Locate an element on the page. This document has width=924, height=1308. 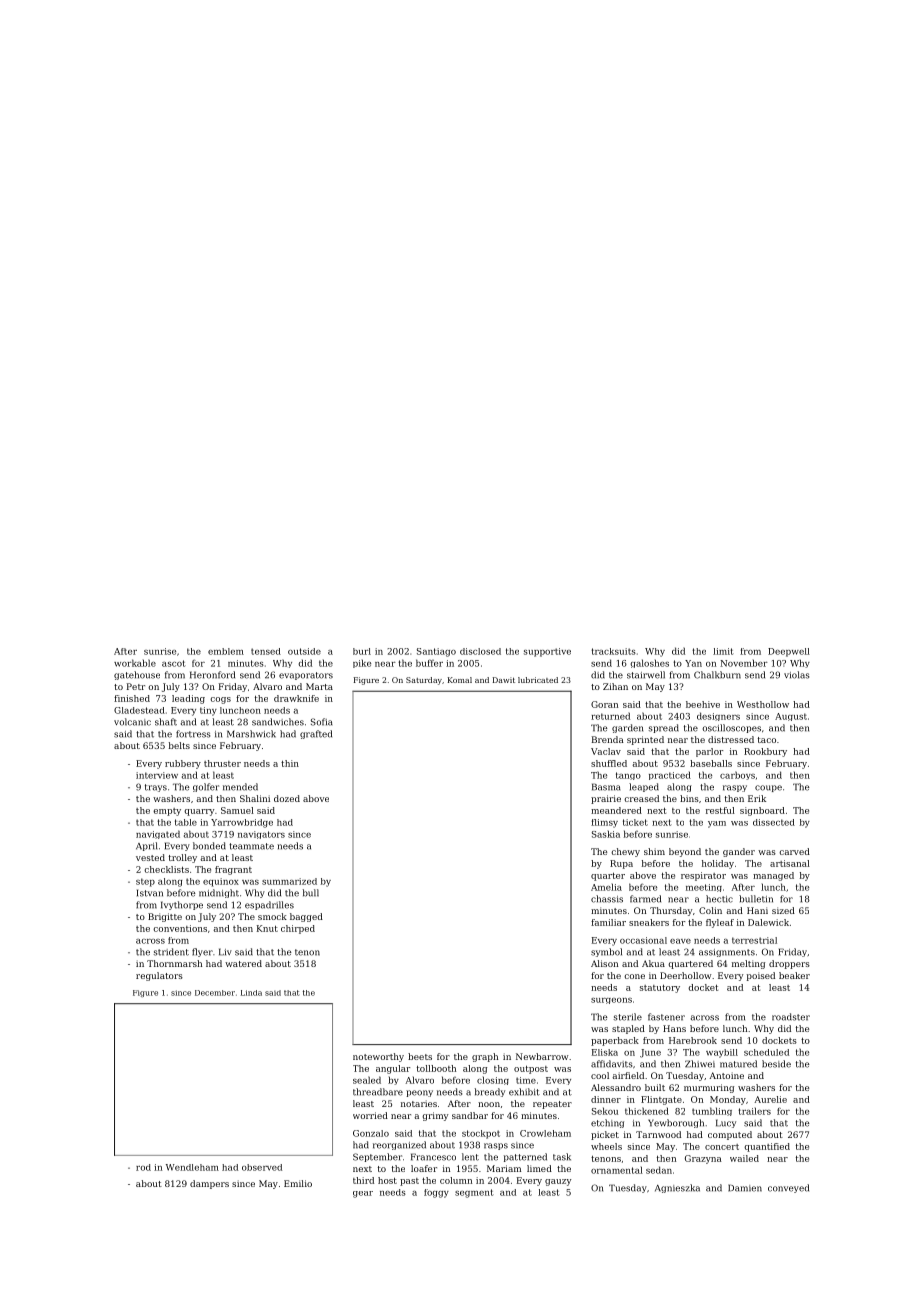
emblem is located at coordinates (226, 651).
